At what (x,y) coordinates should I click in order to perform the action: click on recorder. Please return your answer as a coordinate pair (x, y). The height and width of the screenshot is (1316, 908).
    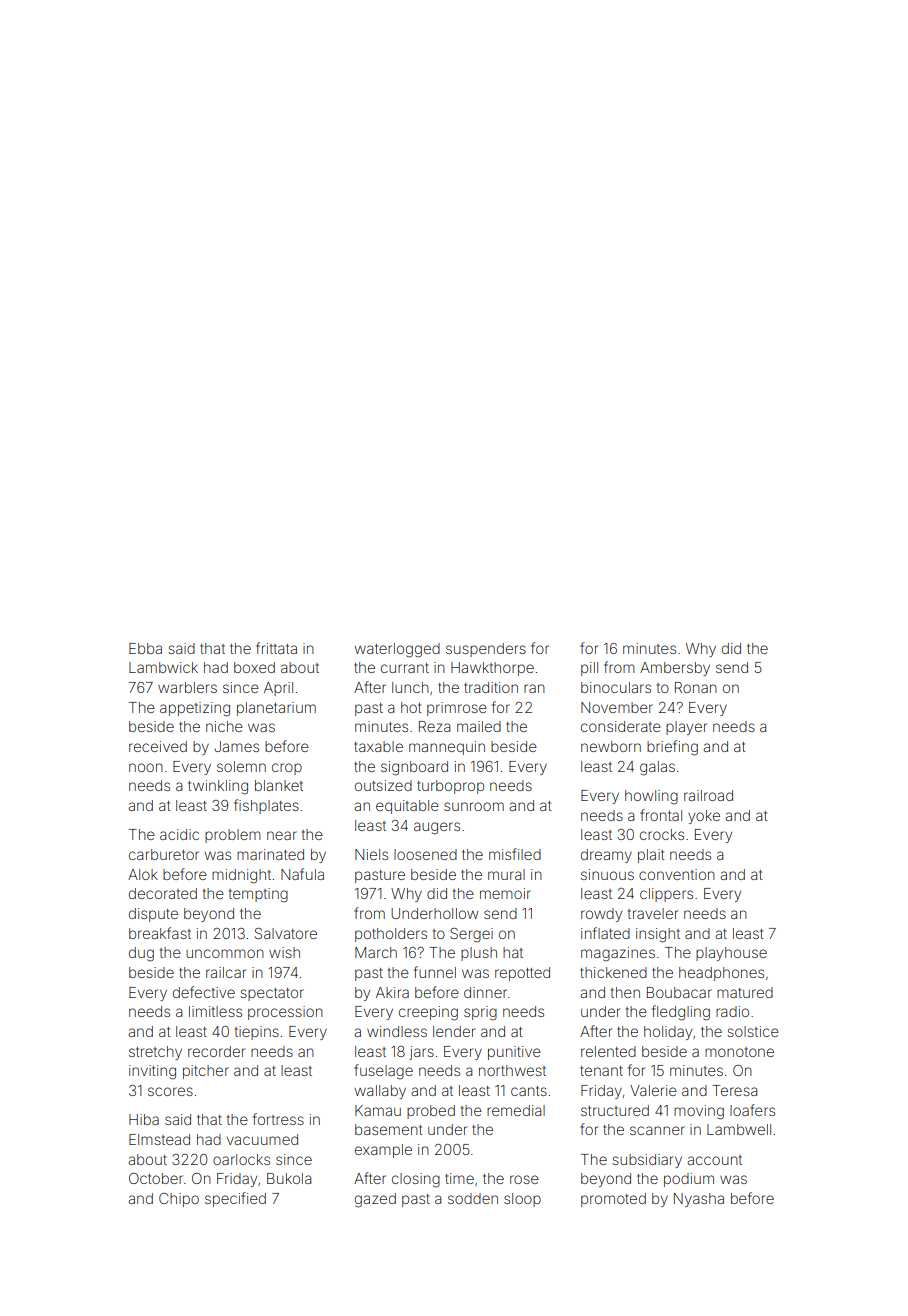
    Looking at the image, I should click on (216, 1051).
